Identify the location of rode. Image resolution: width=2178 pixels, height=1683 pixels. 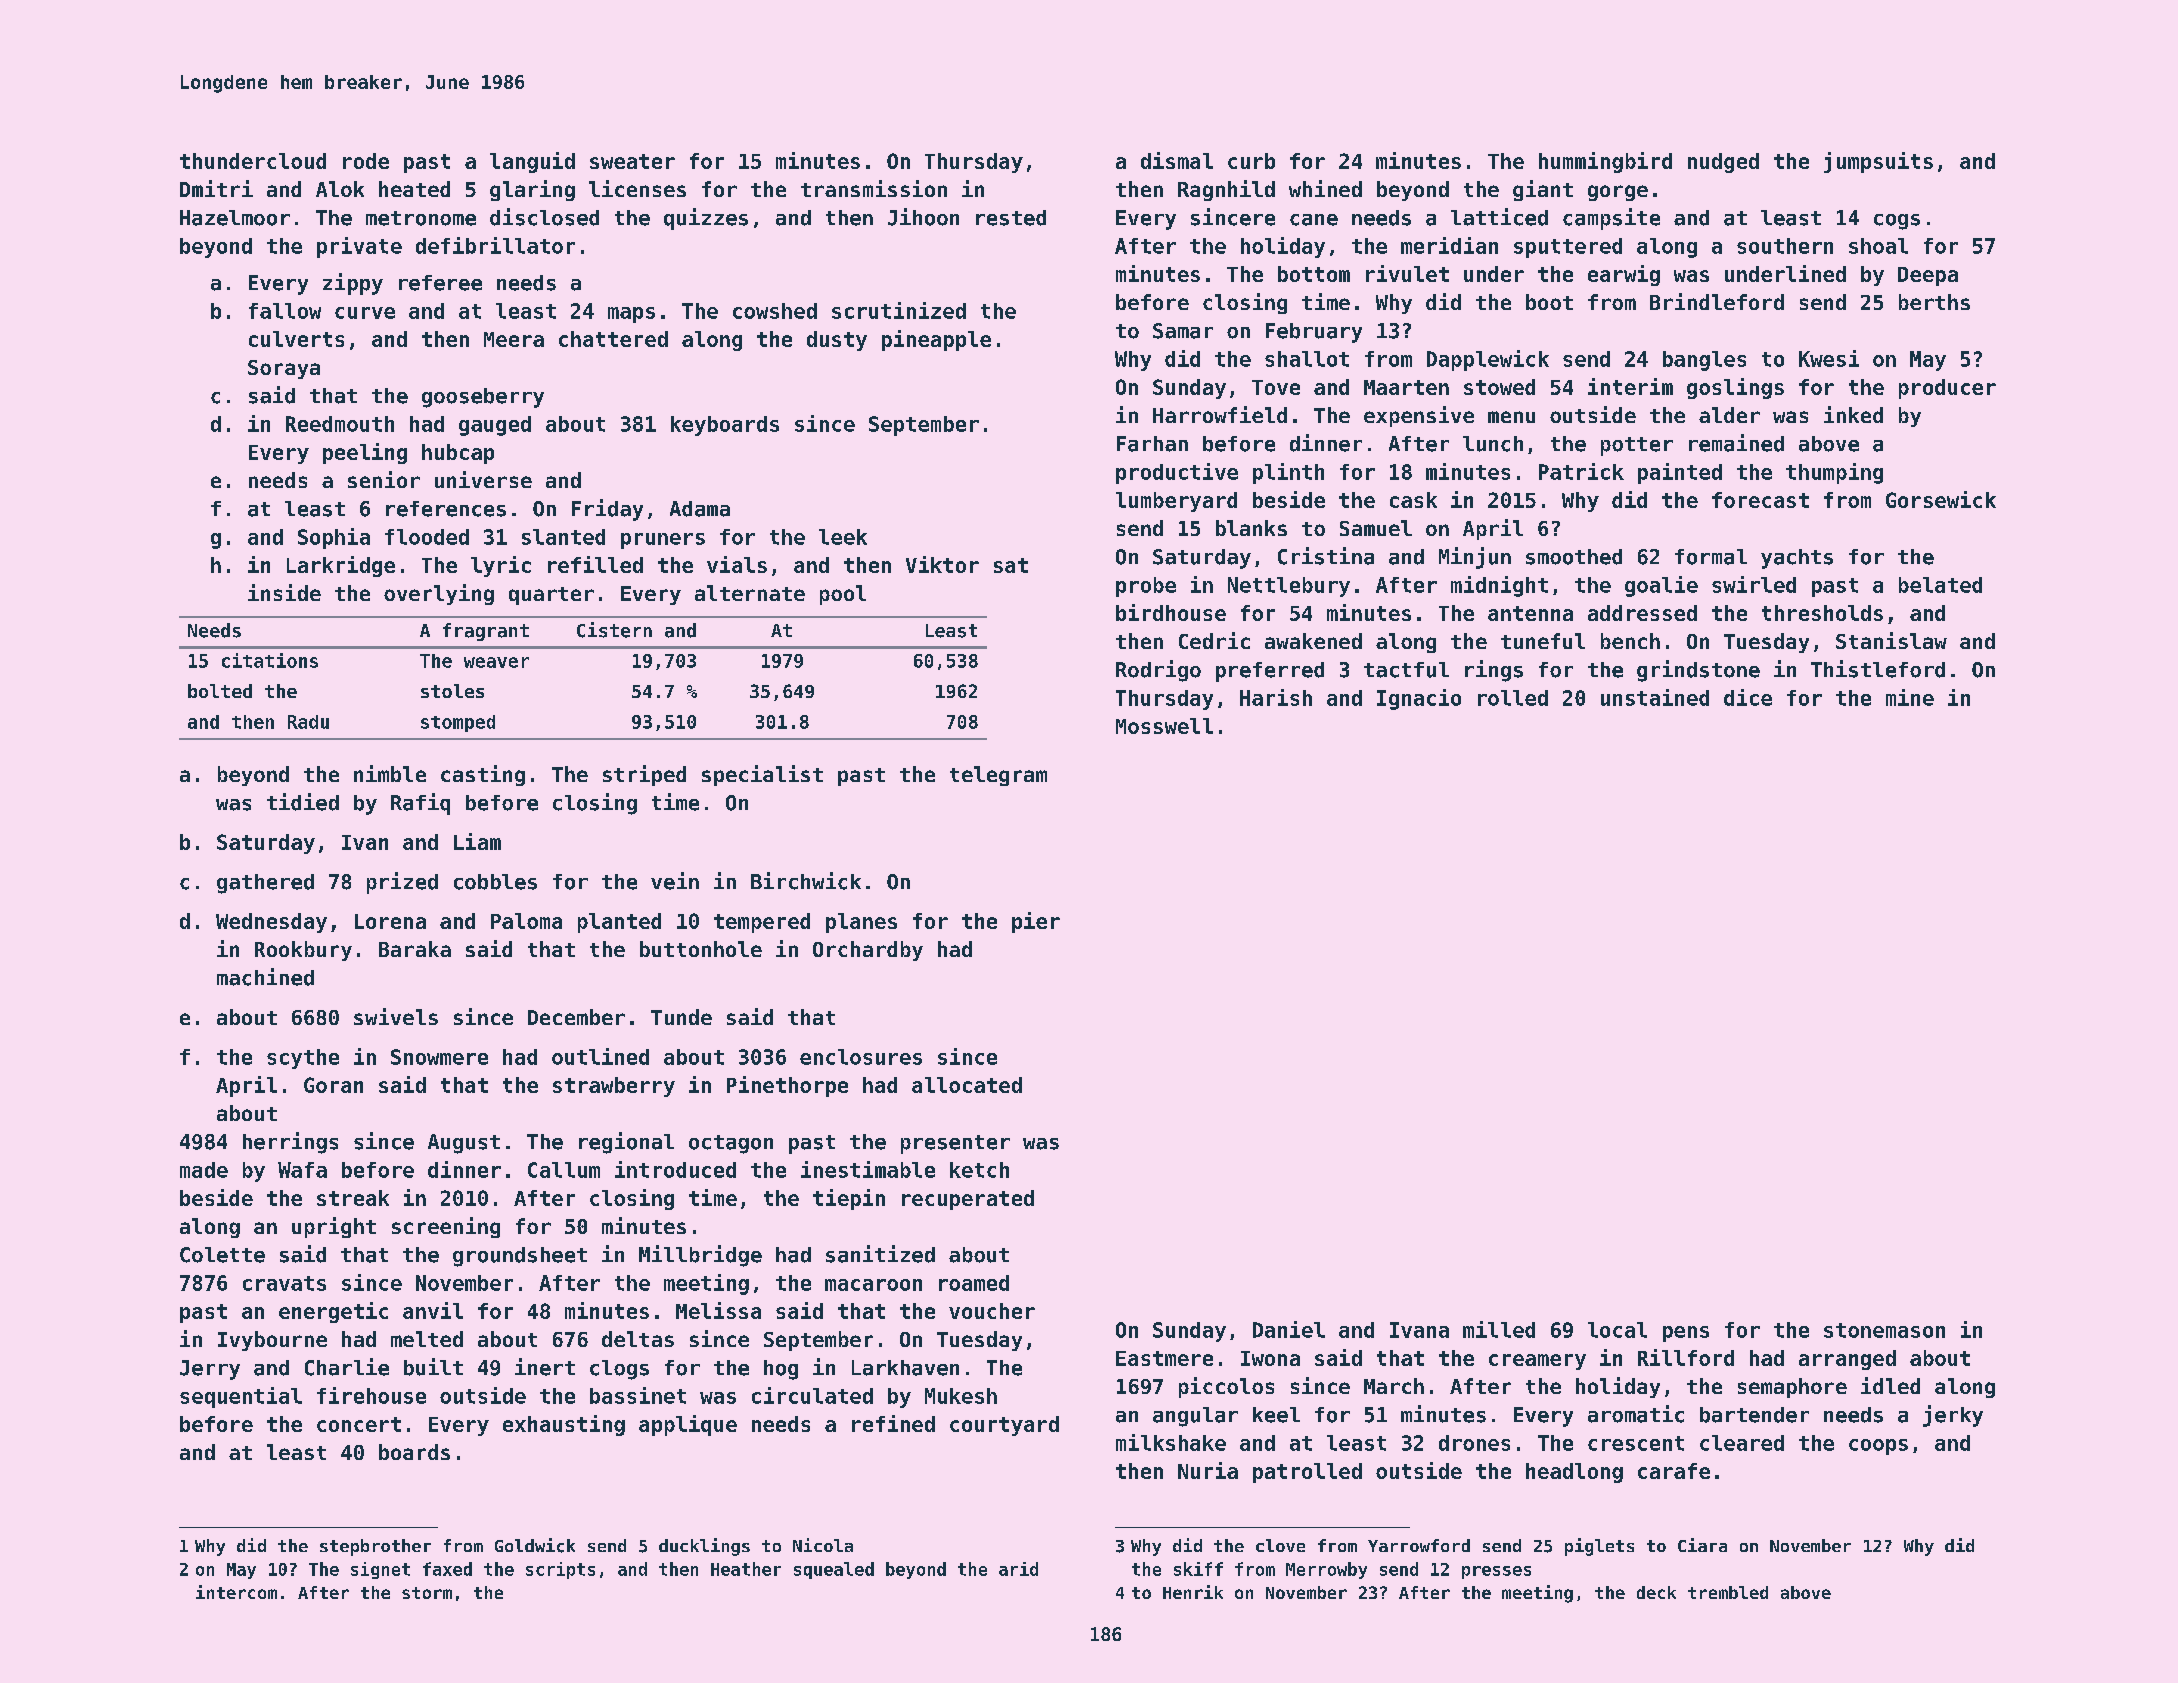
(366, 161).
